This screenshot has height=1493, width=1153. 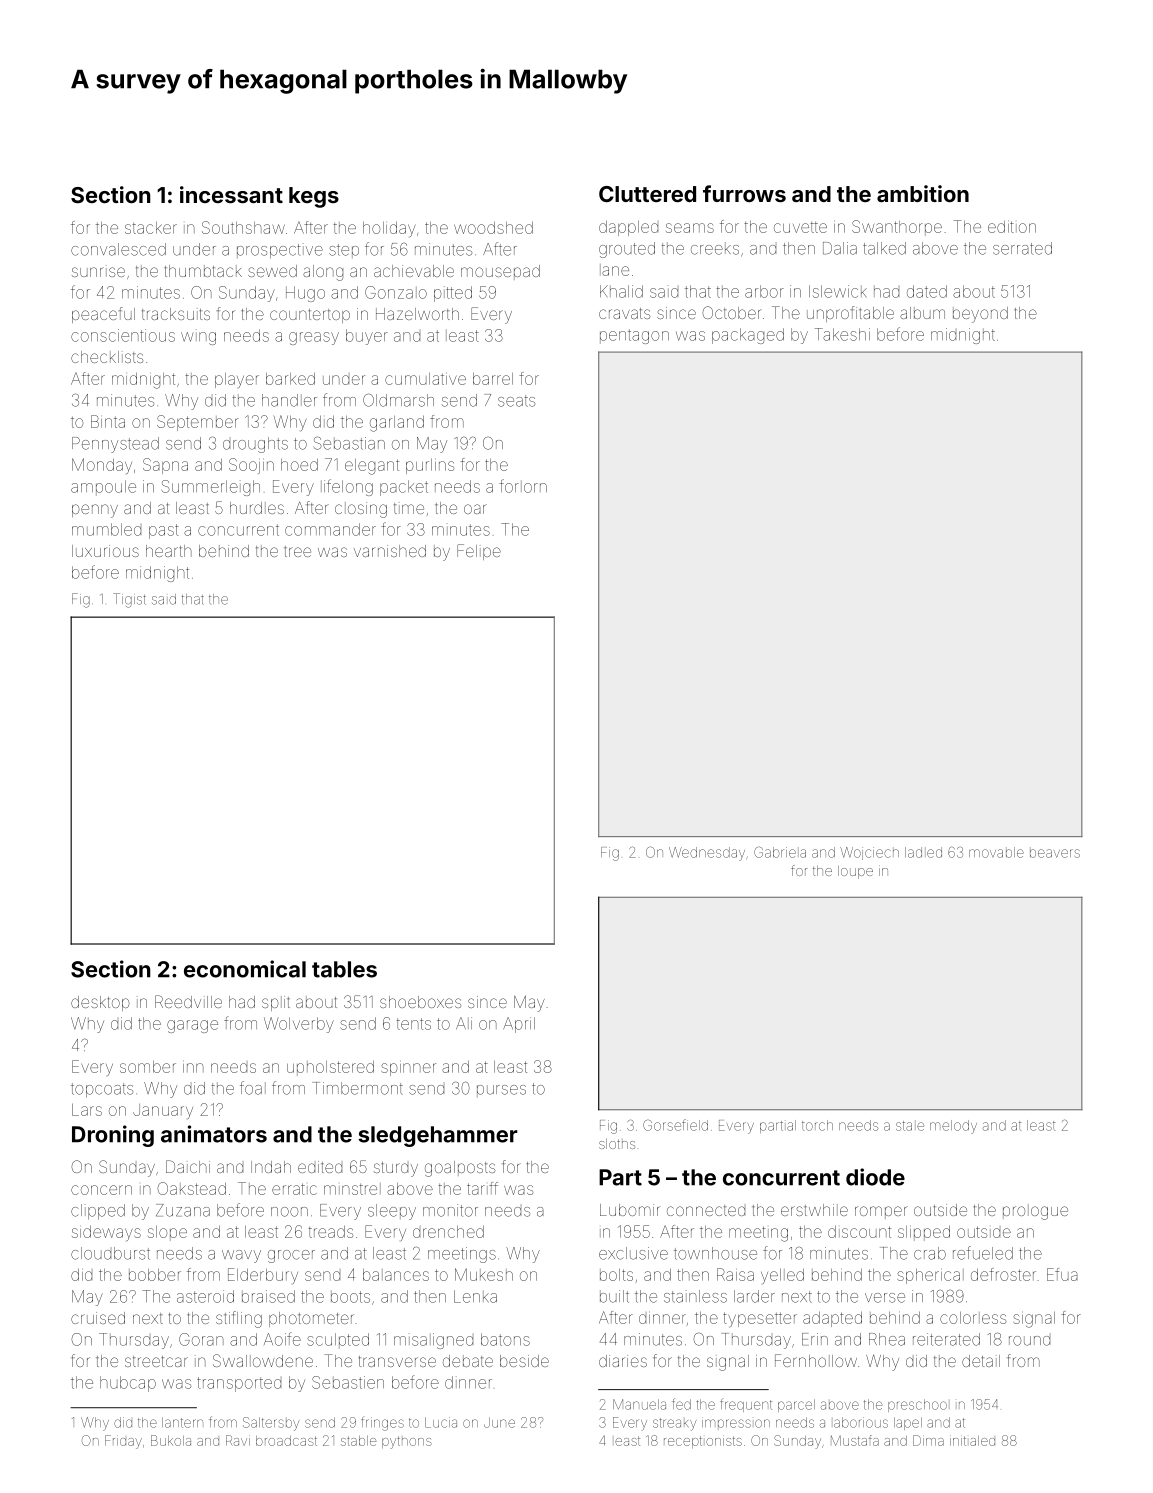 What do you see at coordinates (129, 600) in the screenshot?
I see `Tigist` at bounding box center [129, 600].
